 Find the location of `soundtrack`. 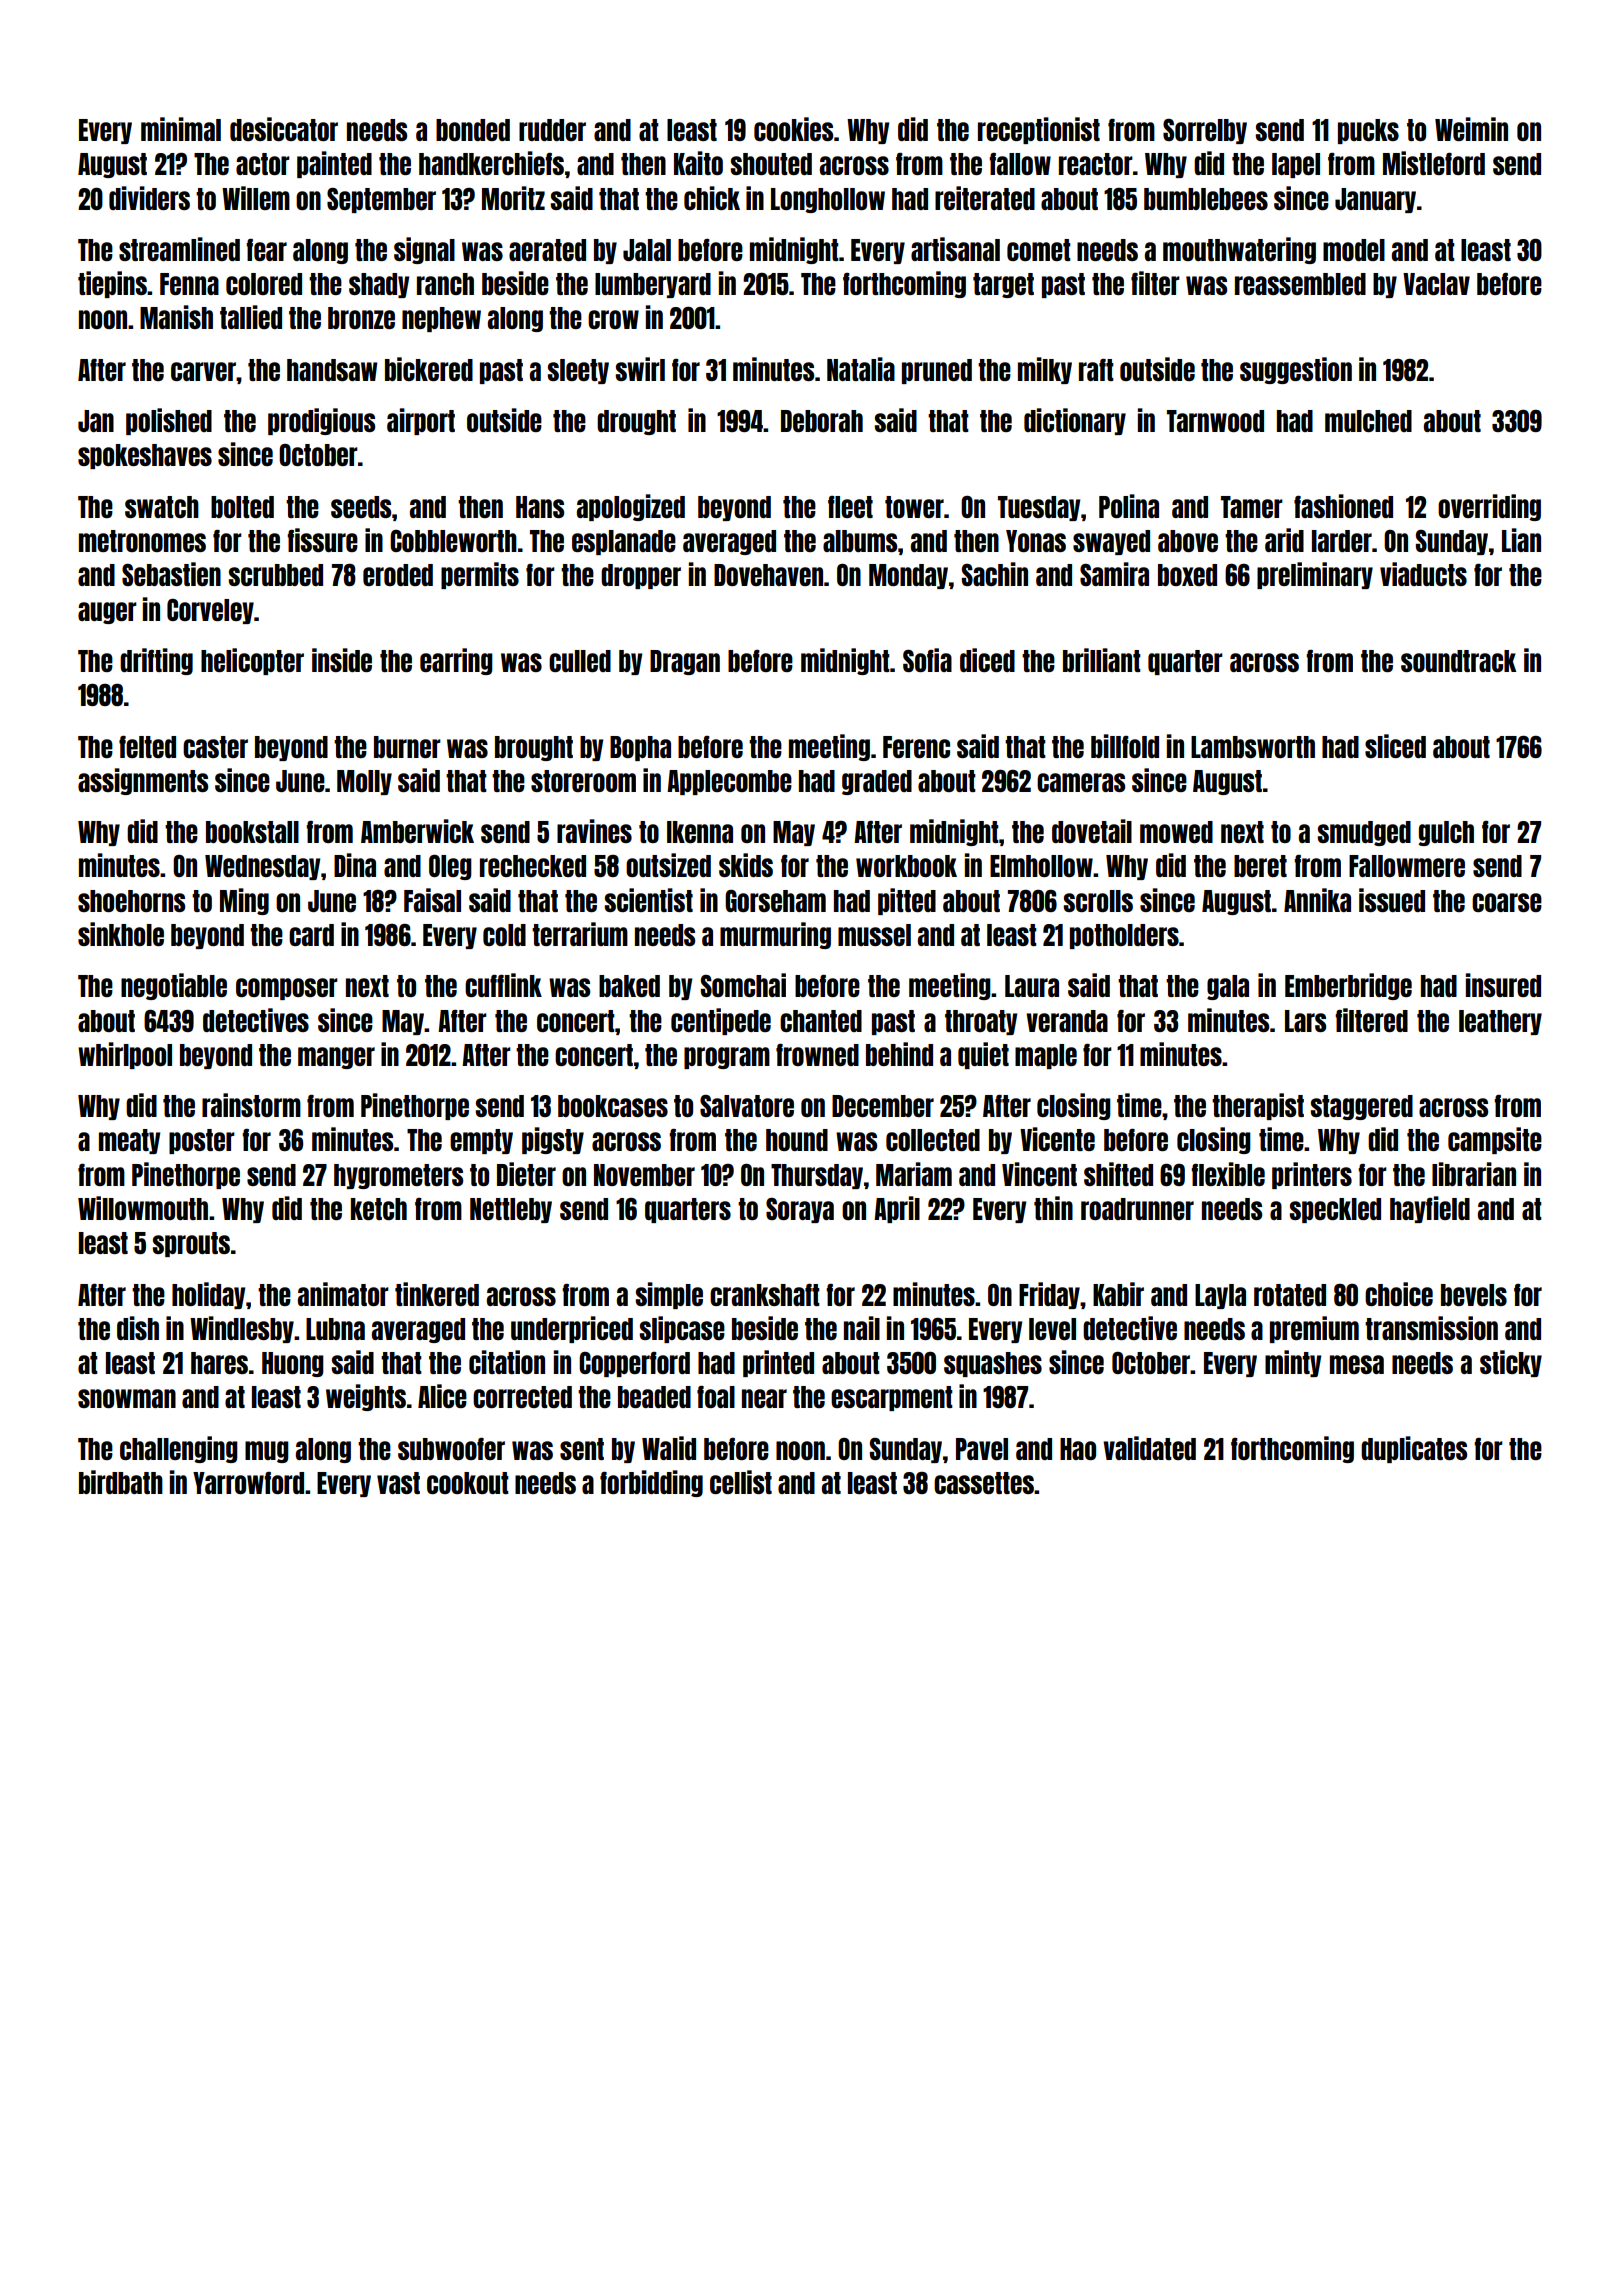

soundtrack is located at coordinates (1458, 661).
